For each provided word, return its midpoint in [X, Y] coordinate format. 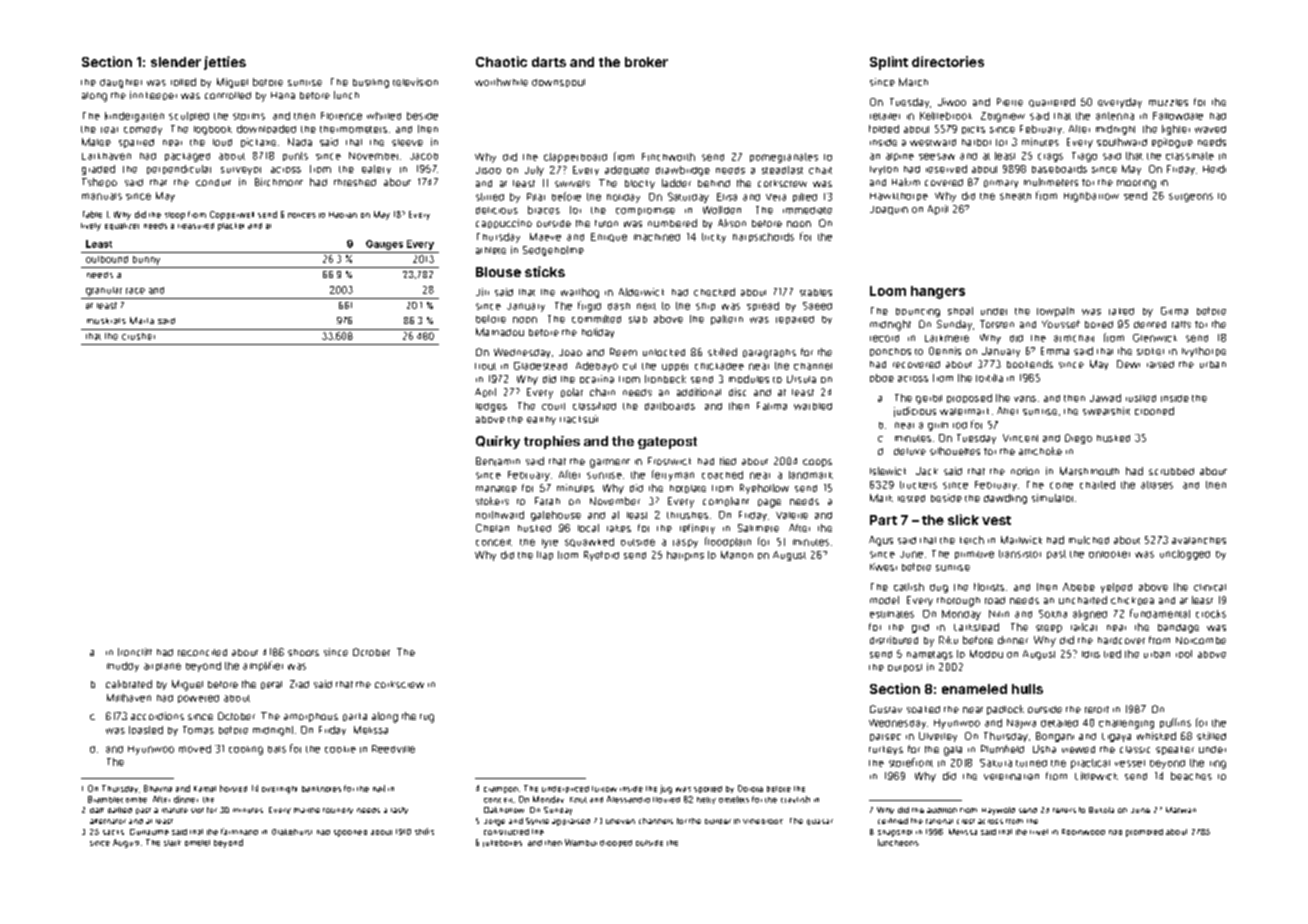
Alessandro [628, 799]
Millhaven [129, 698]
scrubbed [1171, 471]
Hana [283, 95]
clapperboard [575, 158]
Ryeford [601, 556]
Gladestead [540, 366]
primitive [974, 555]
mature [175, 810]
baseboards [1059, 169]
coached [722, 475]
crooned [1154, 411]
